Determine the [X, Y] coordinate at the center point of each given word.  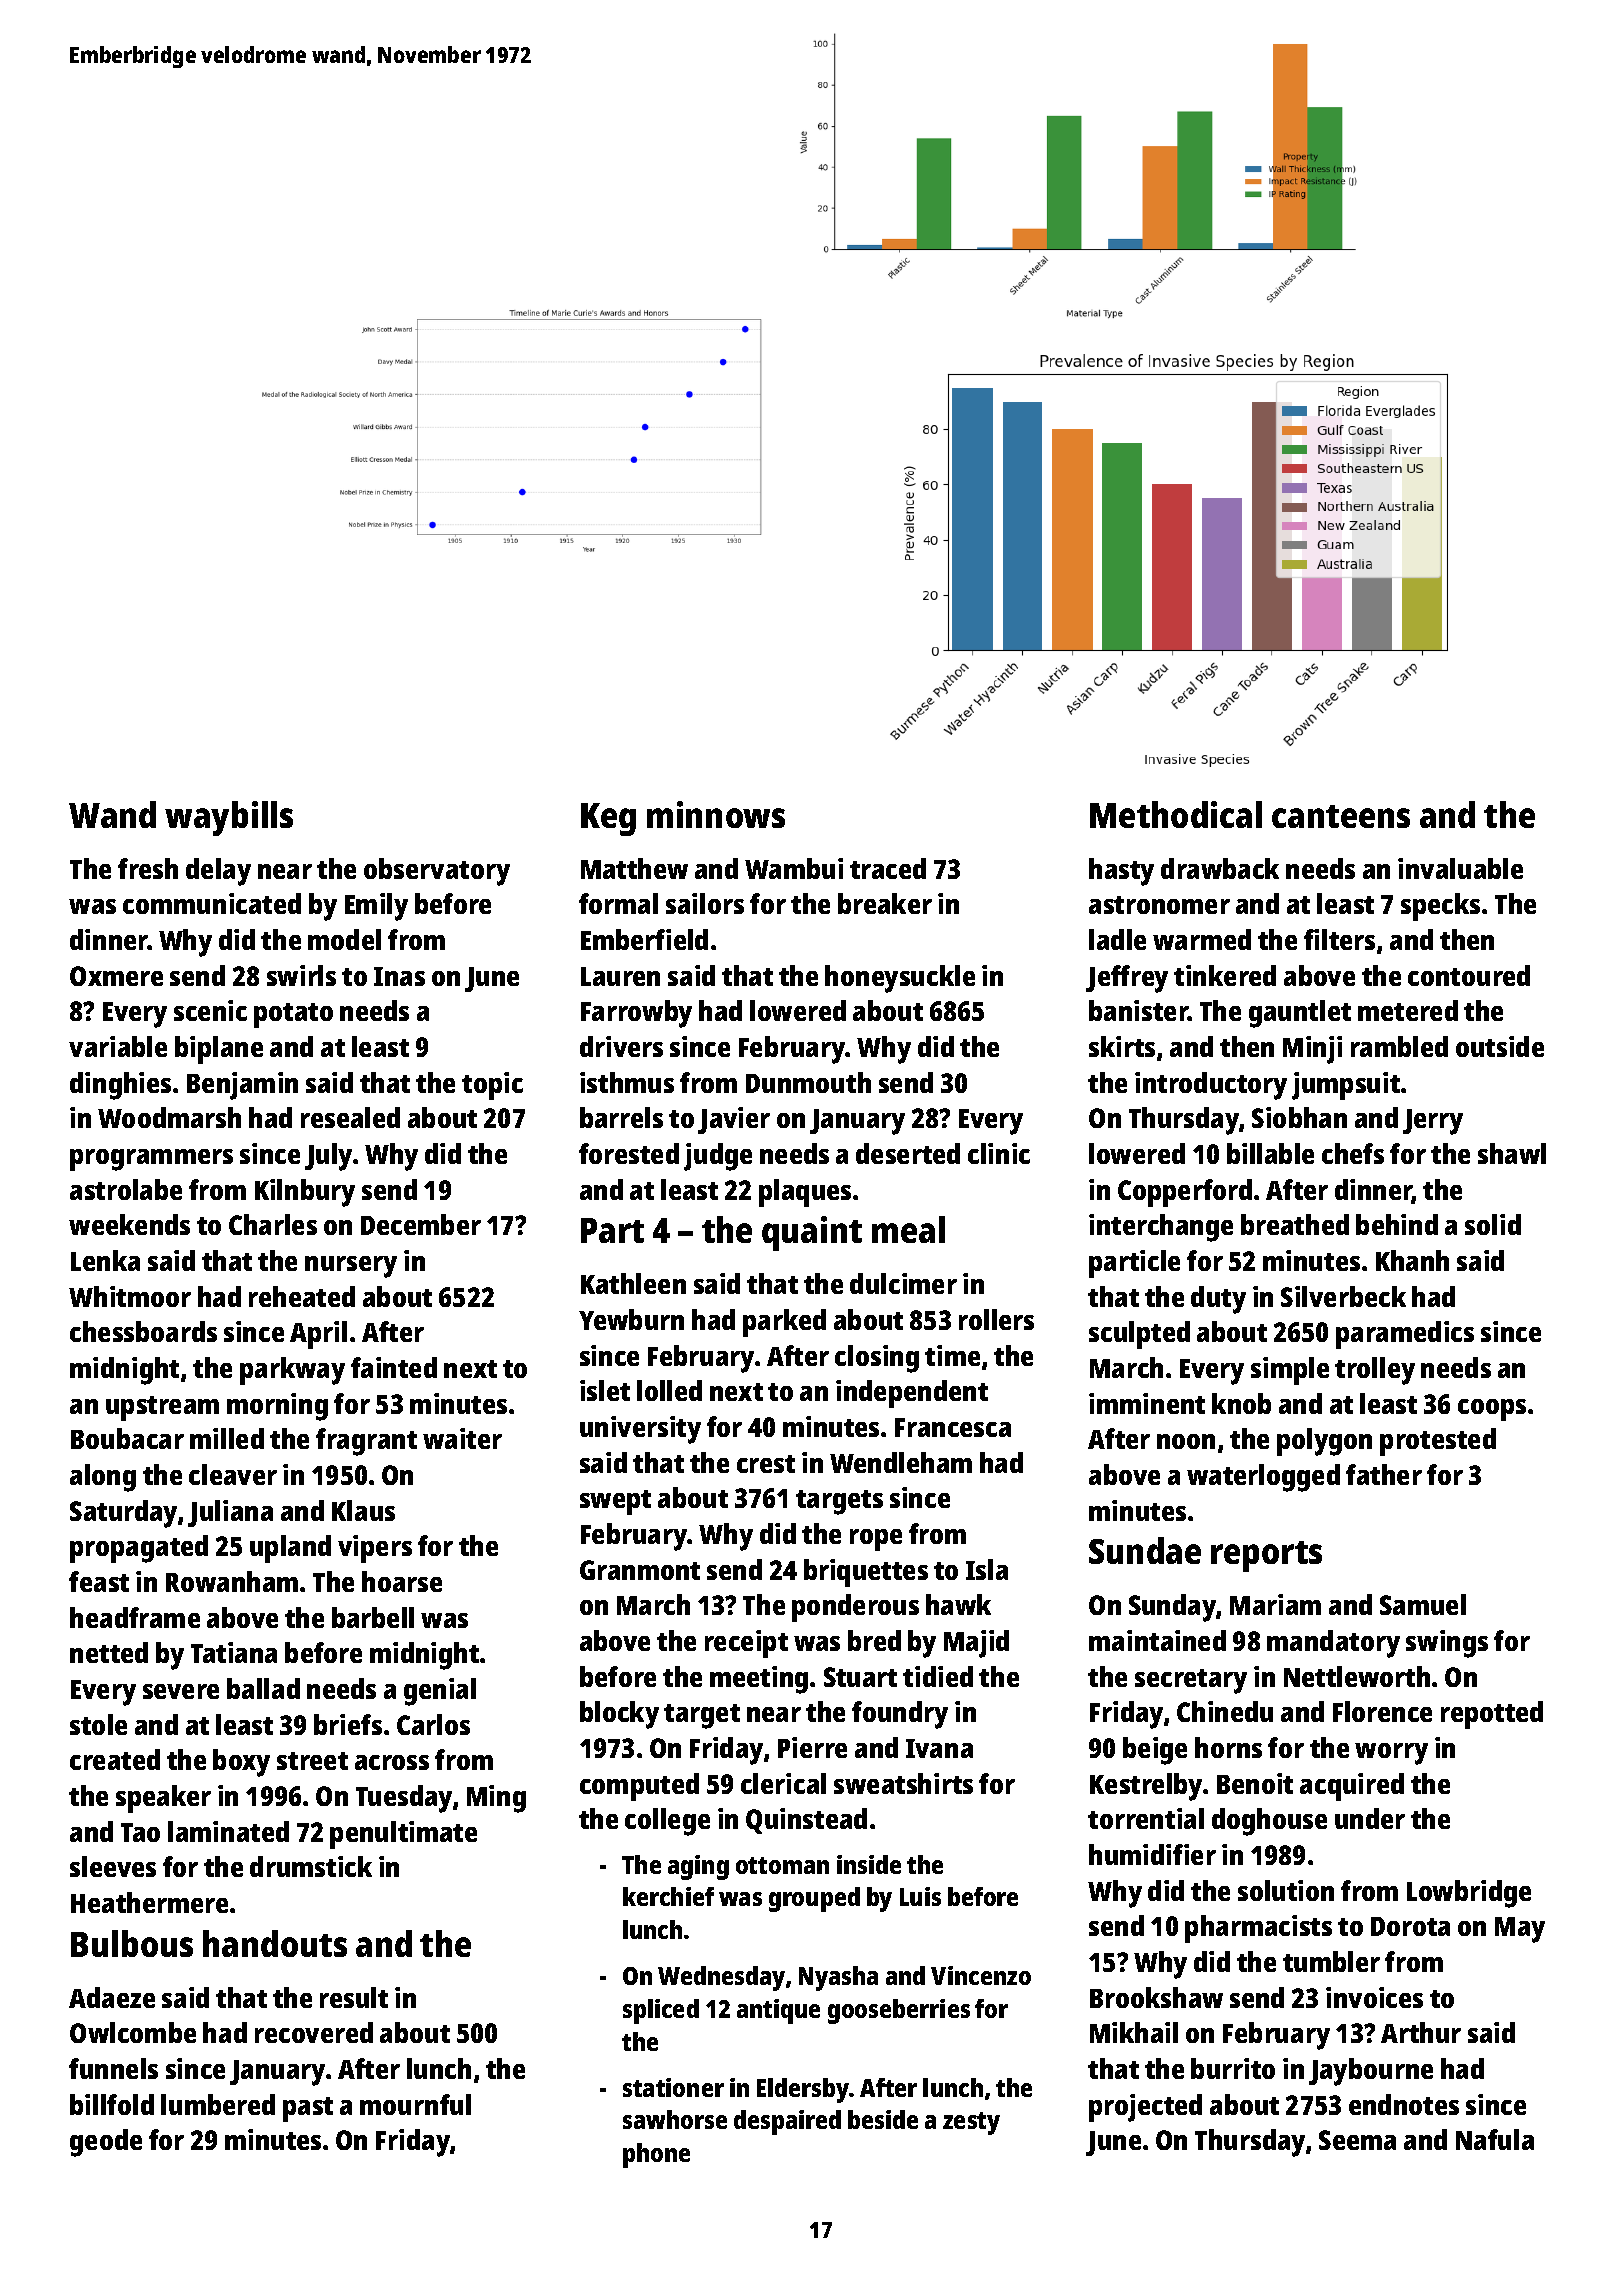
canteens [1341, 816]
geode [106, 2143]
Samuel [1423, 1604]
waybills [229, 818]
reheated [302, 1296]
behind [1397, 1224]
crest [766, 1464]
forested [629, 1153]
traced [888, 868]
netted [109, 1652]
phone [656, 2155]
